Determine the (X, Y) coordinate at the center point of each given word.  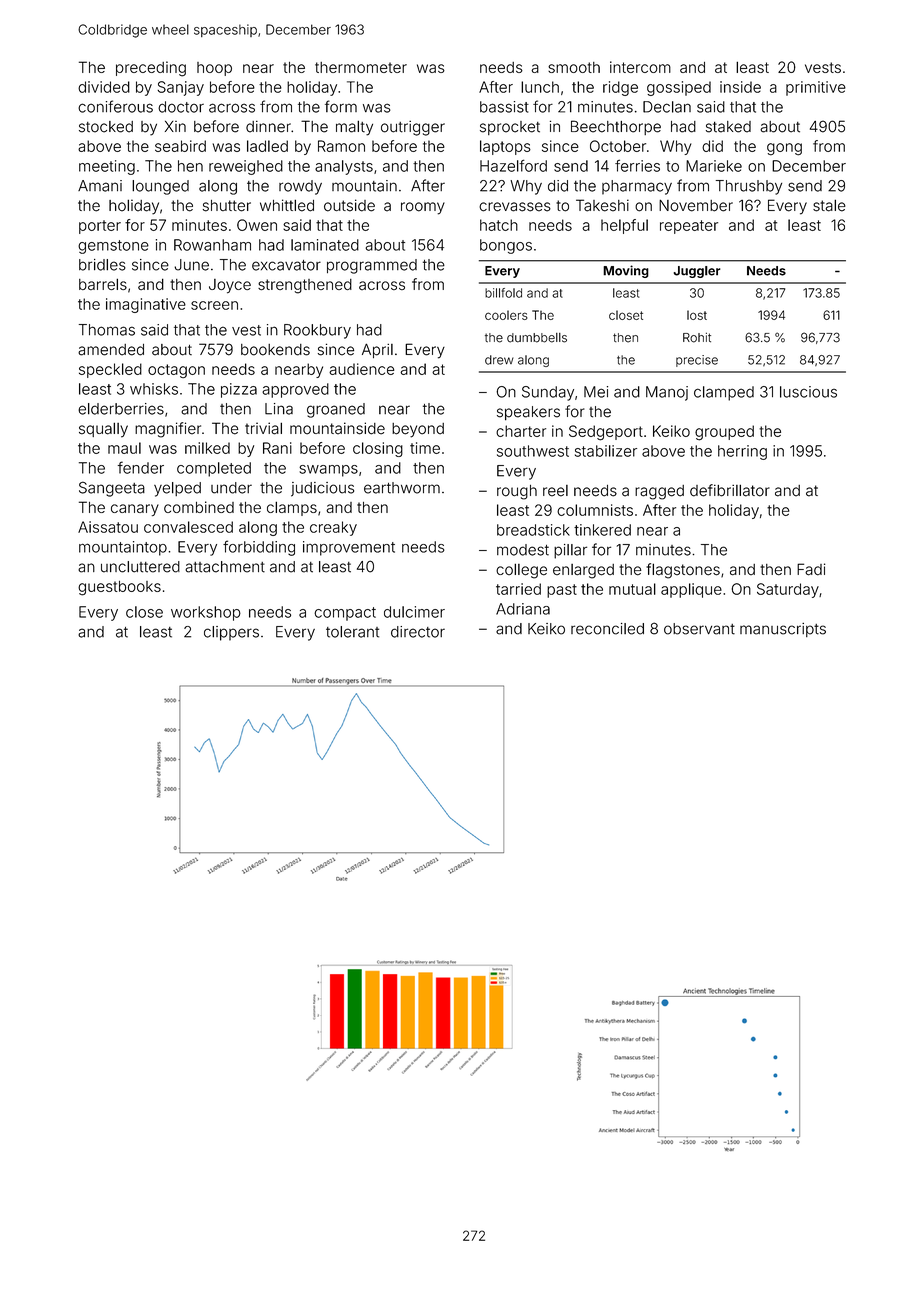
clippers (231, 633)
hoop (214, 69)
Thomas (107, 330)
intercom (640, 67)
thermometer (361, 67)
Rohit (697, 338)
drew (499, 360)
